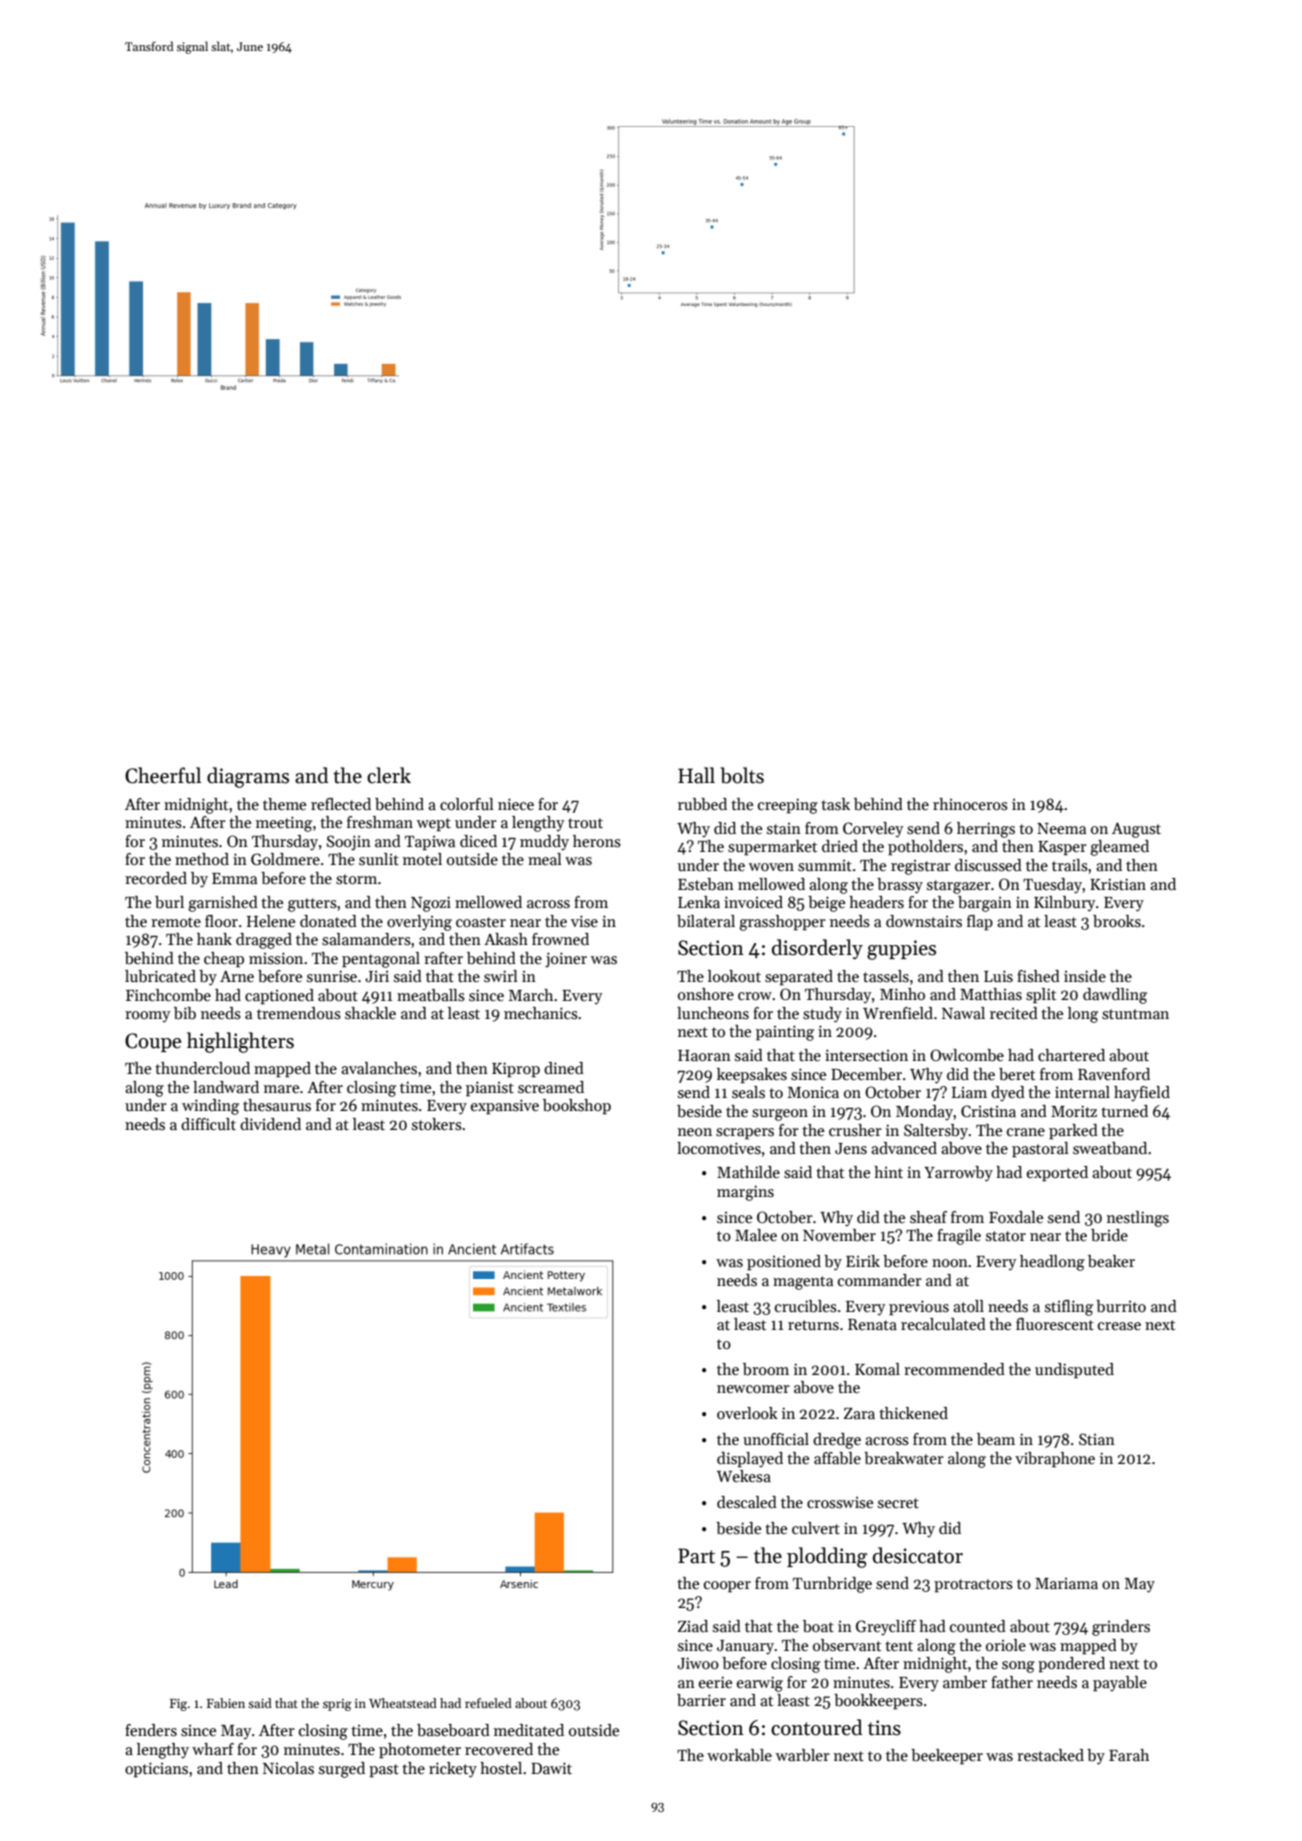 The image size is (1302, 1841). Describe the element at coordinates (248, 777) in the document. I see `diagrams` at that location.
